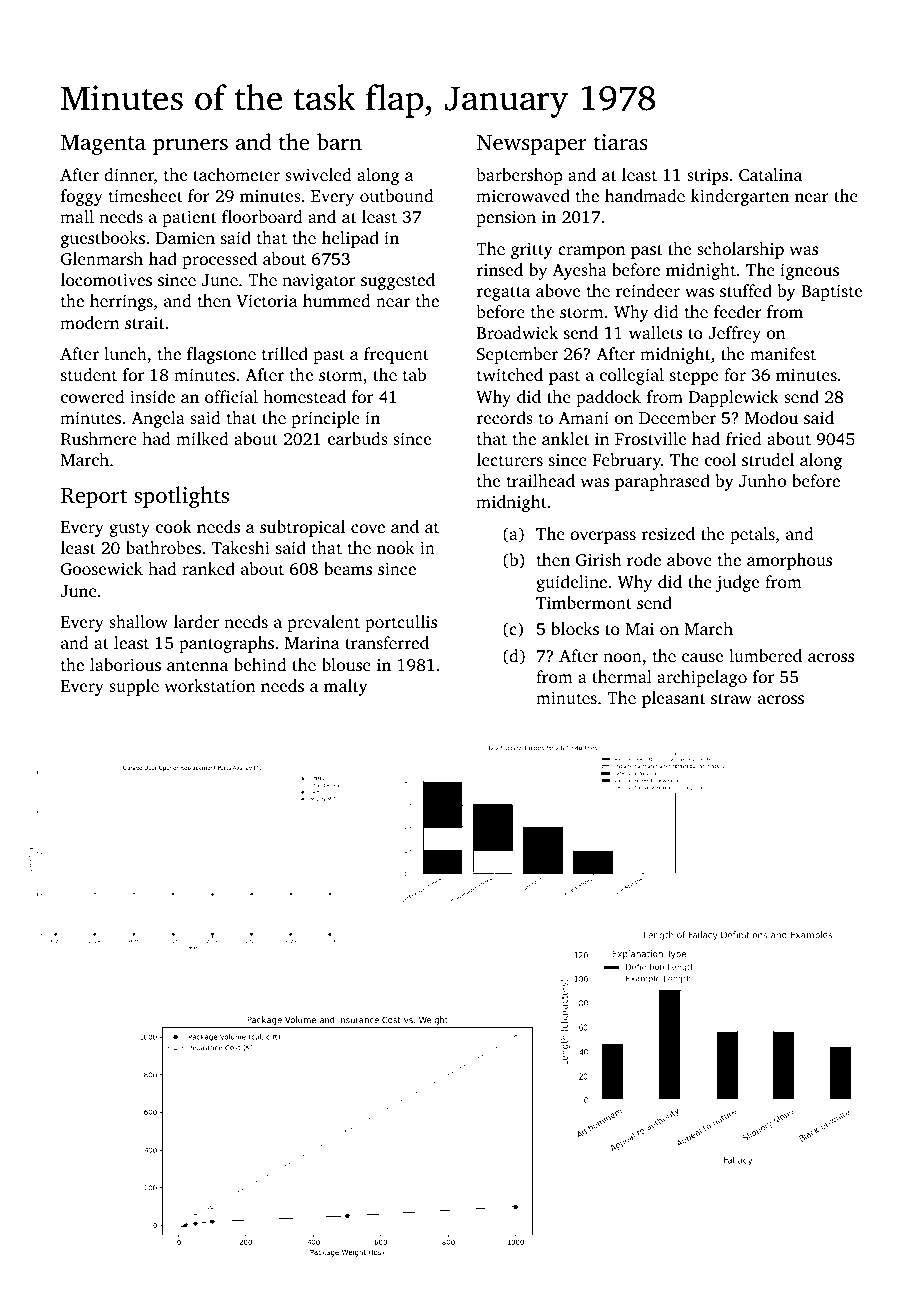 This screenshot has height=1308, width=924. I want to click on judge, so click(737, 583).
